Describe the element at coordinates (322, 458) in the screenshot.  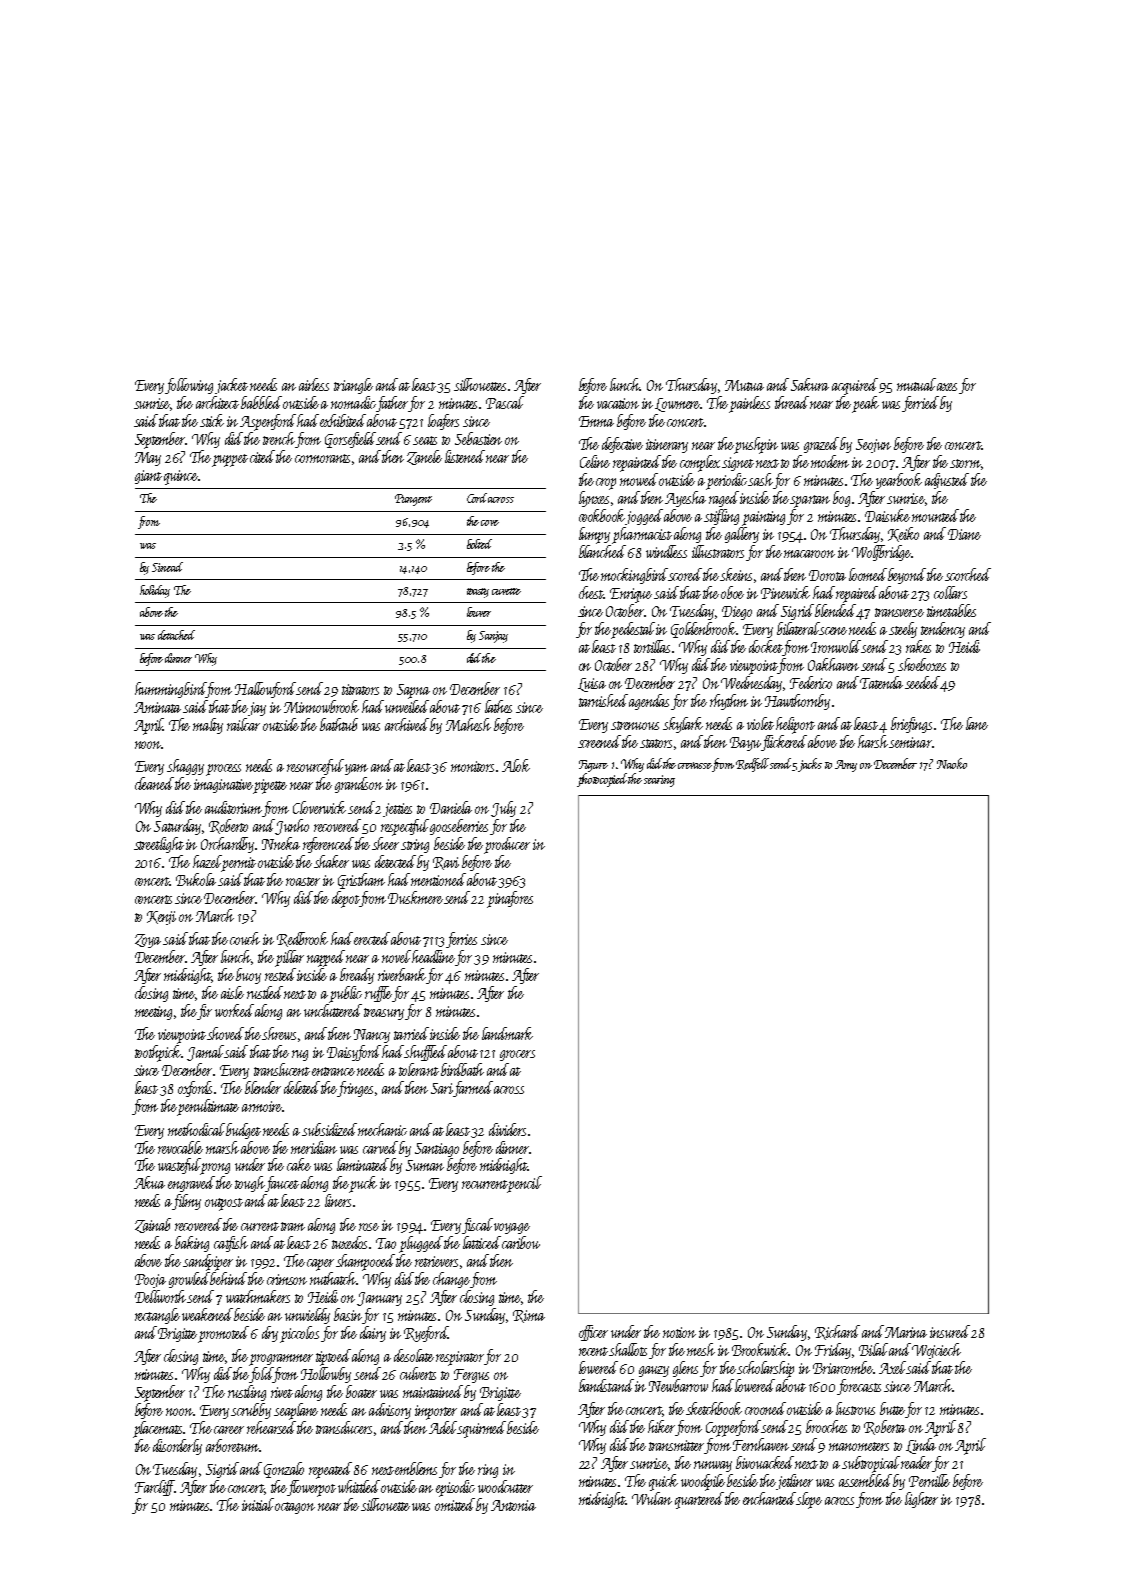
I see `cormorants` at that location.
